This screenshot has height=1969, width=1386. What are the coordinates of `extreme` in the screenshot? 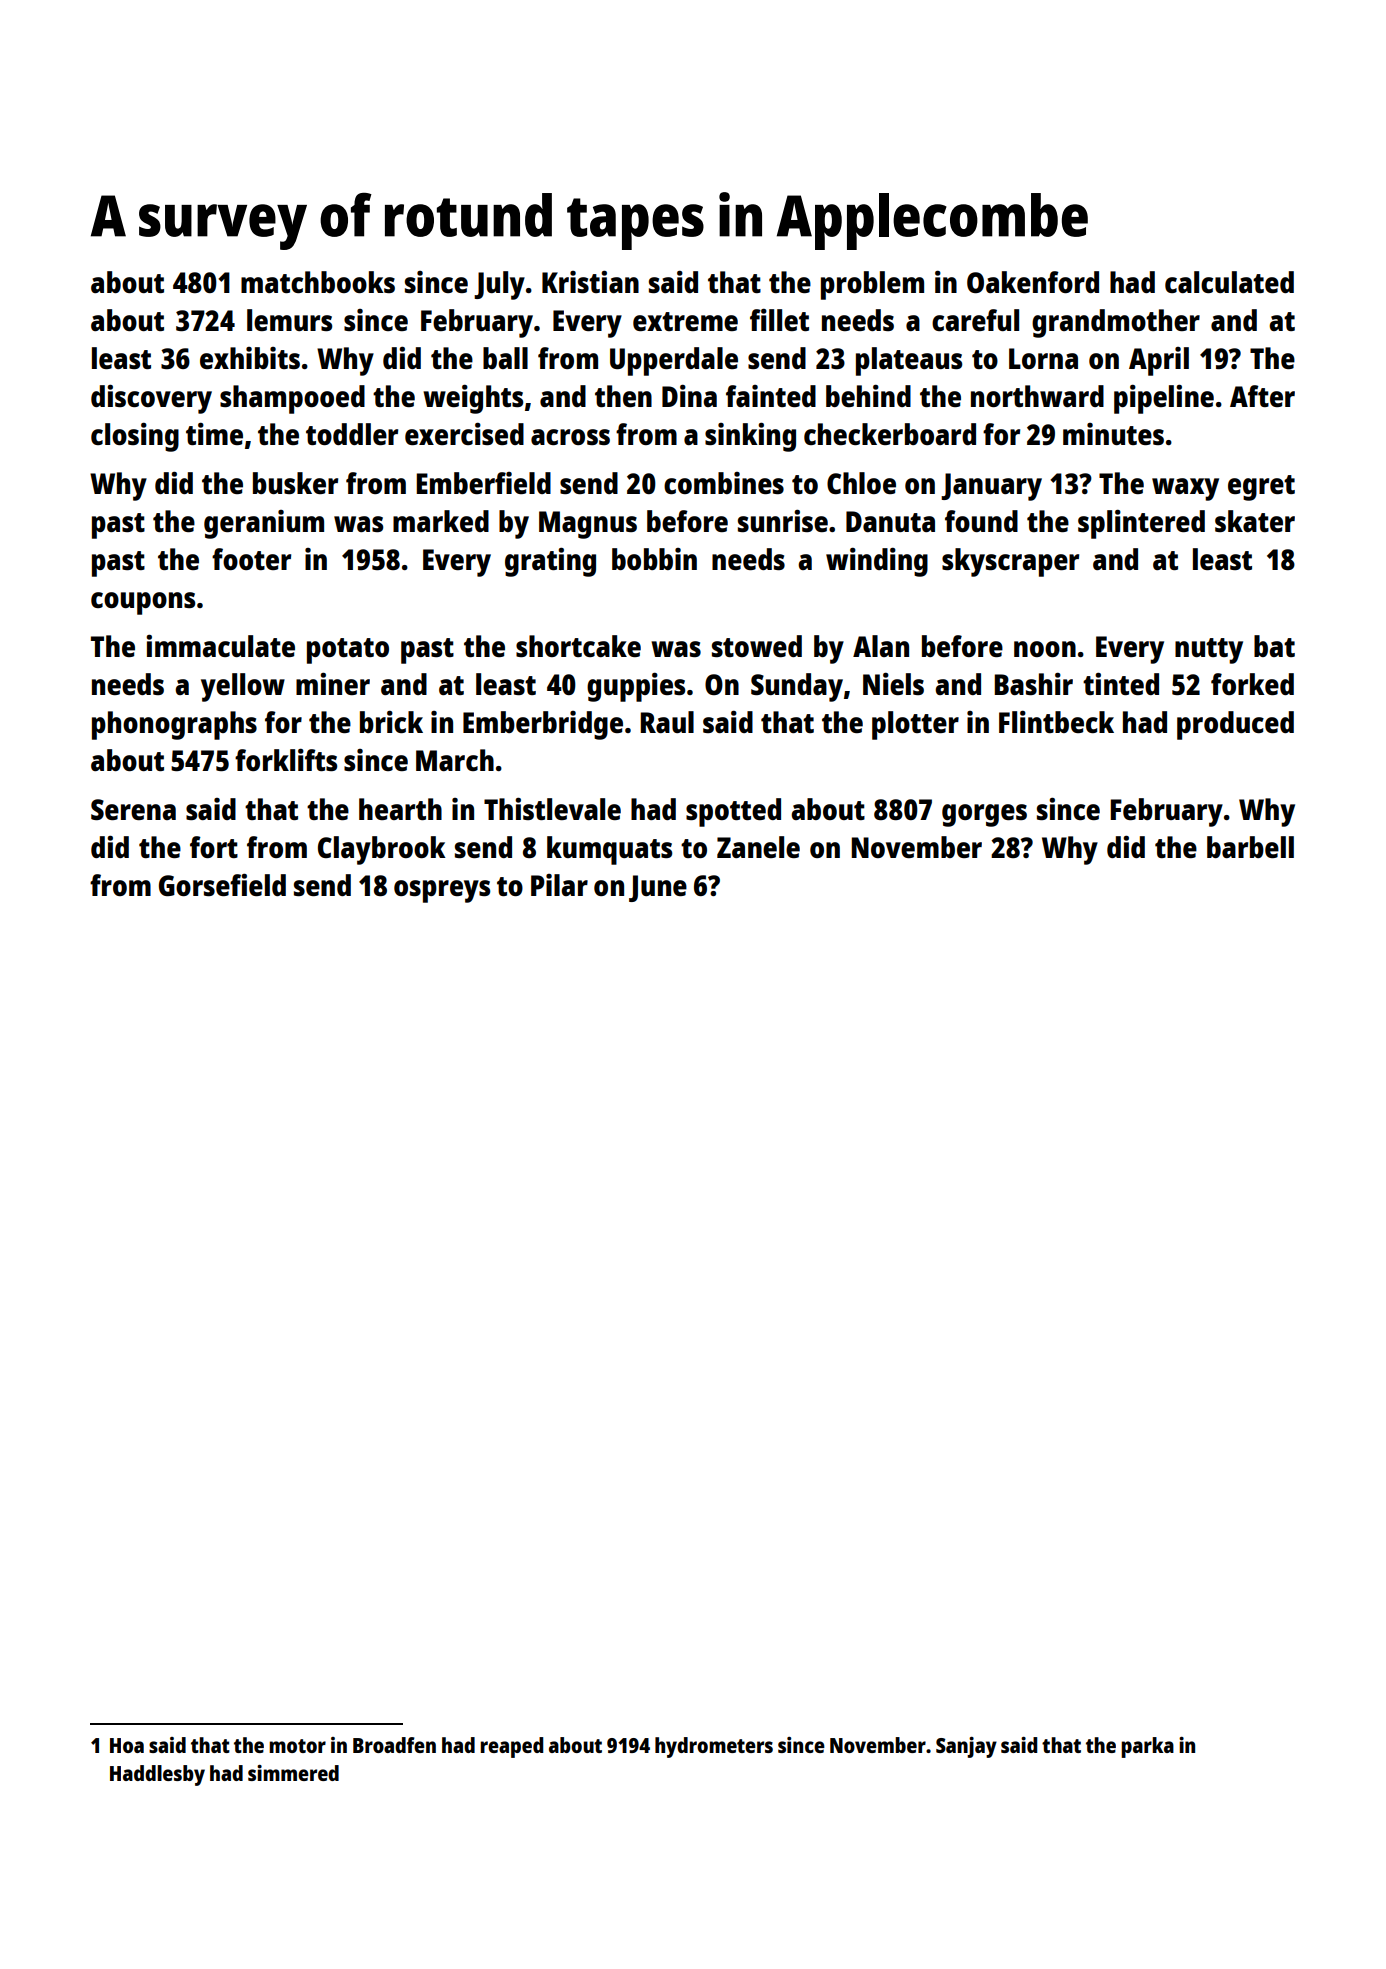 It's located at (685, 321).
